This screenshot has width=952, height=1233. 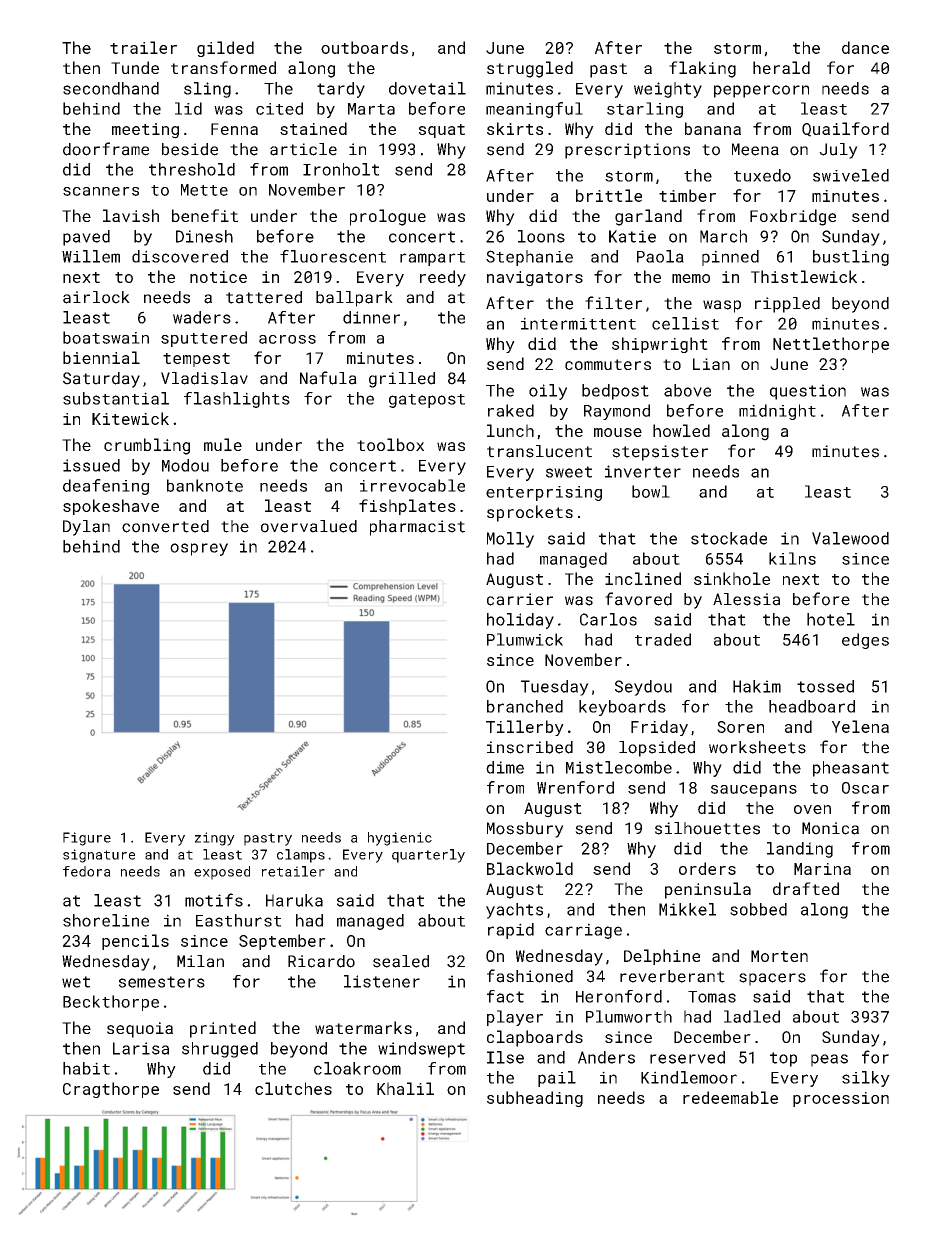 What do you see at coordinates (627, 151) in the screenshot?
I see `prescriptions` at bounding box center [627, 151].
